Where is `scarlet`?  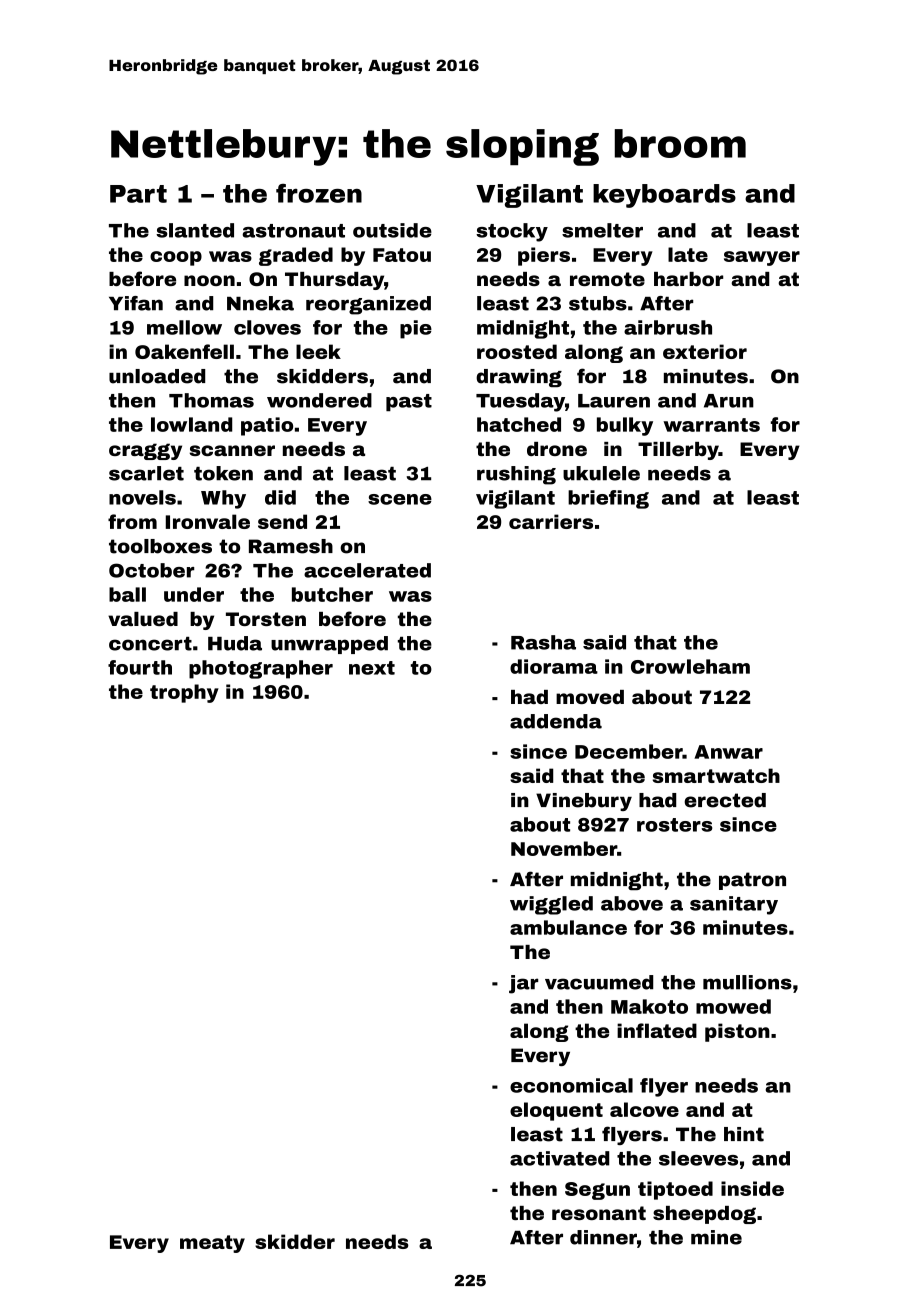 scarlet is located at coordinates (146, 473).
